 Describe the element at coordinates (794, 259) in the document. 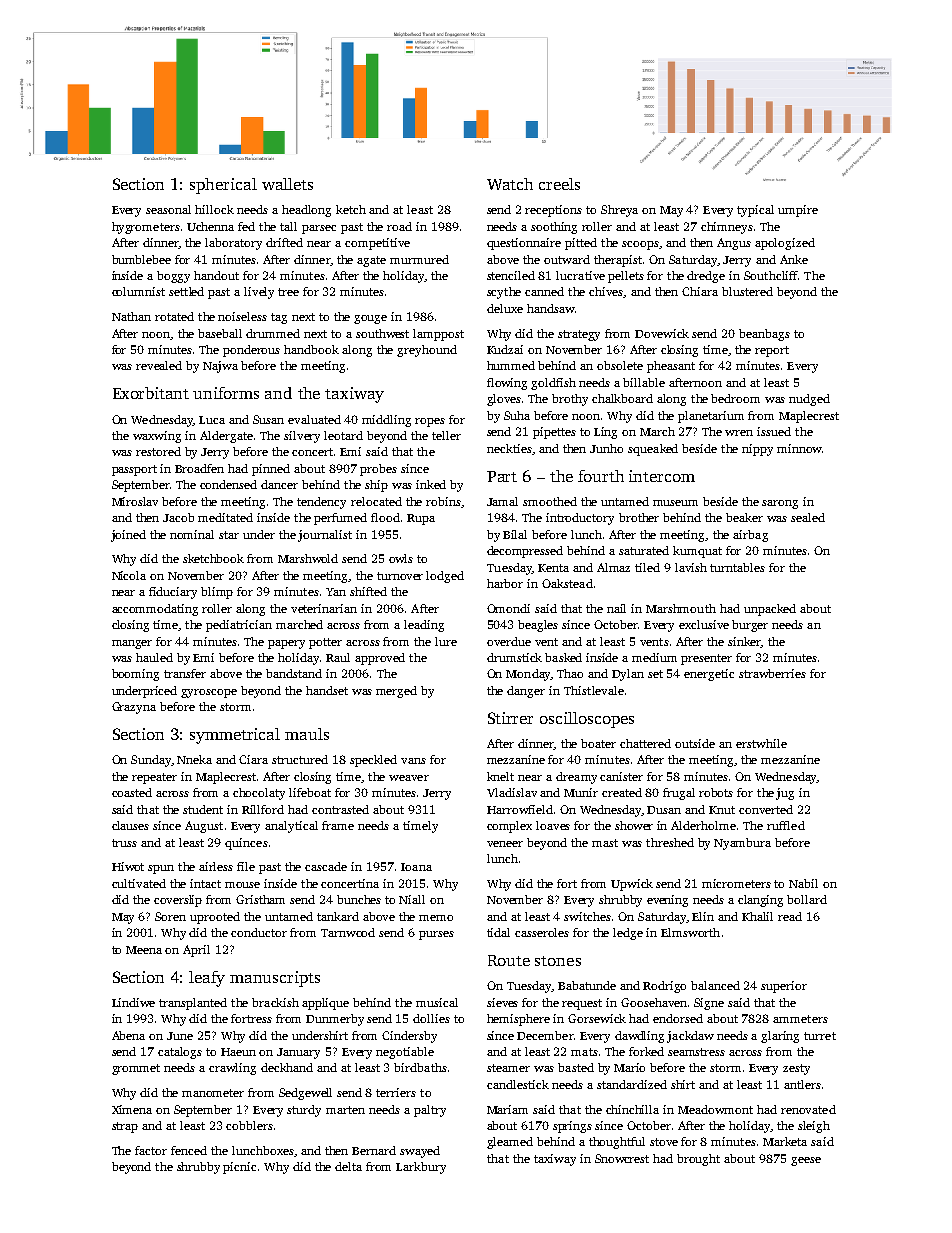

I see `Anke` at that location.
